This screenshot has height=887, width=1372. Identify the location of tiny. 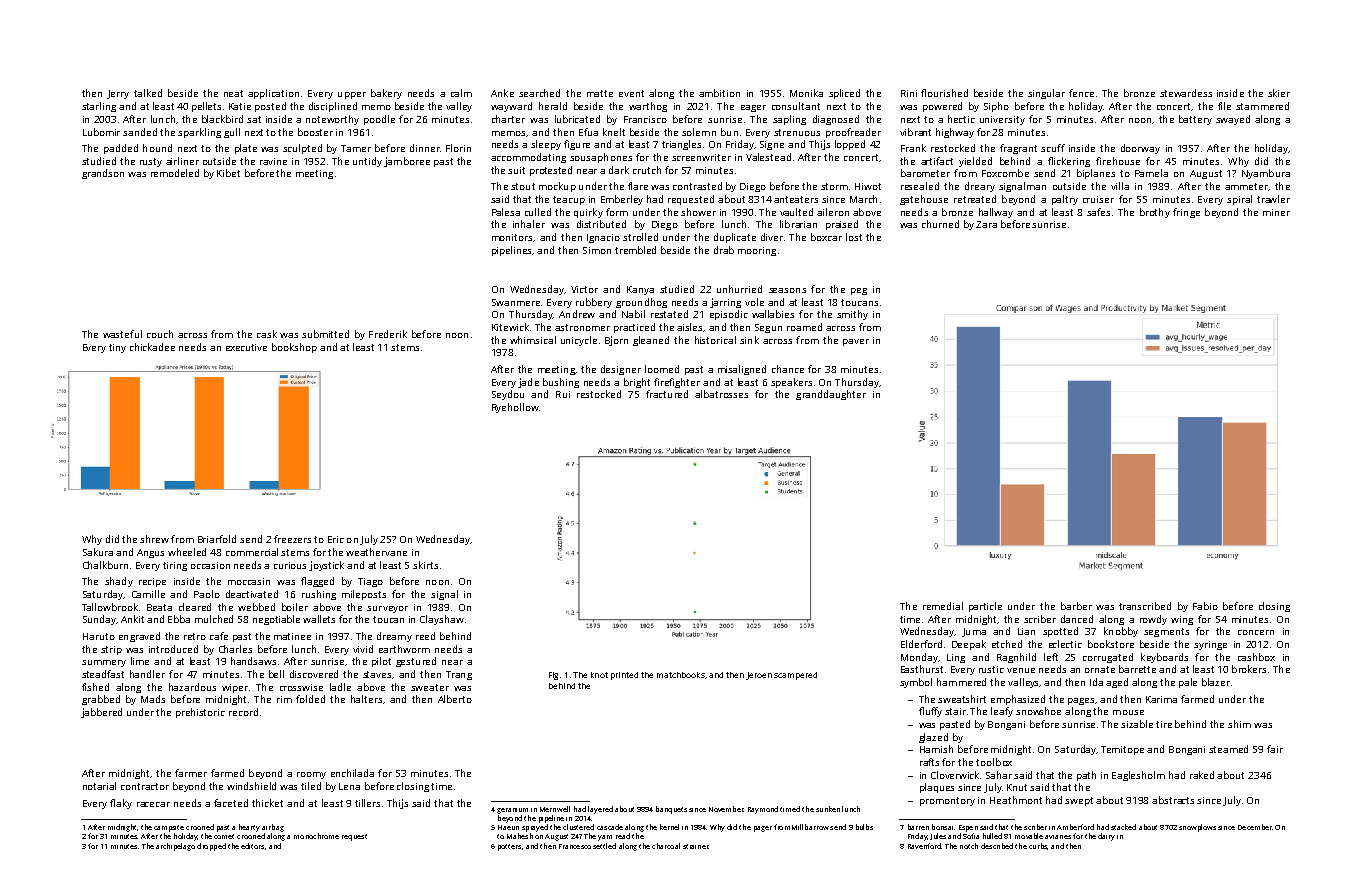
(117, 348).
